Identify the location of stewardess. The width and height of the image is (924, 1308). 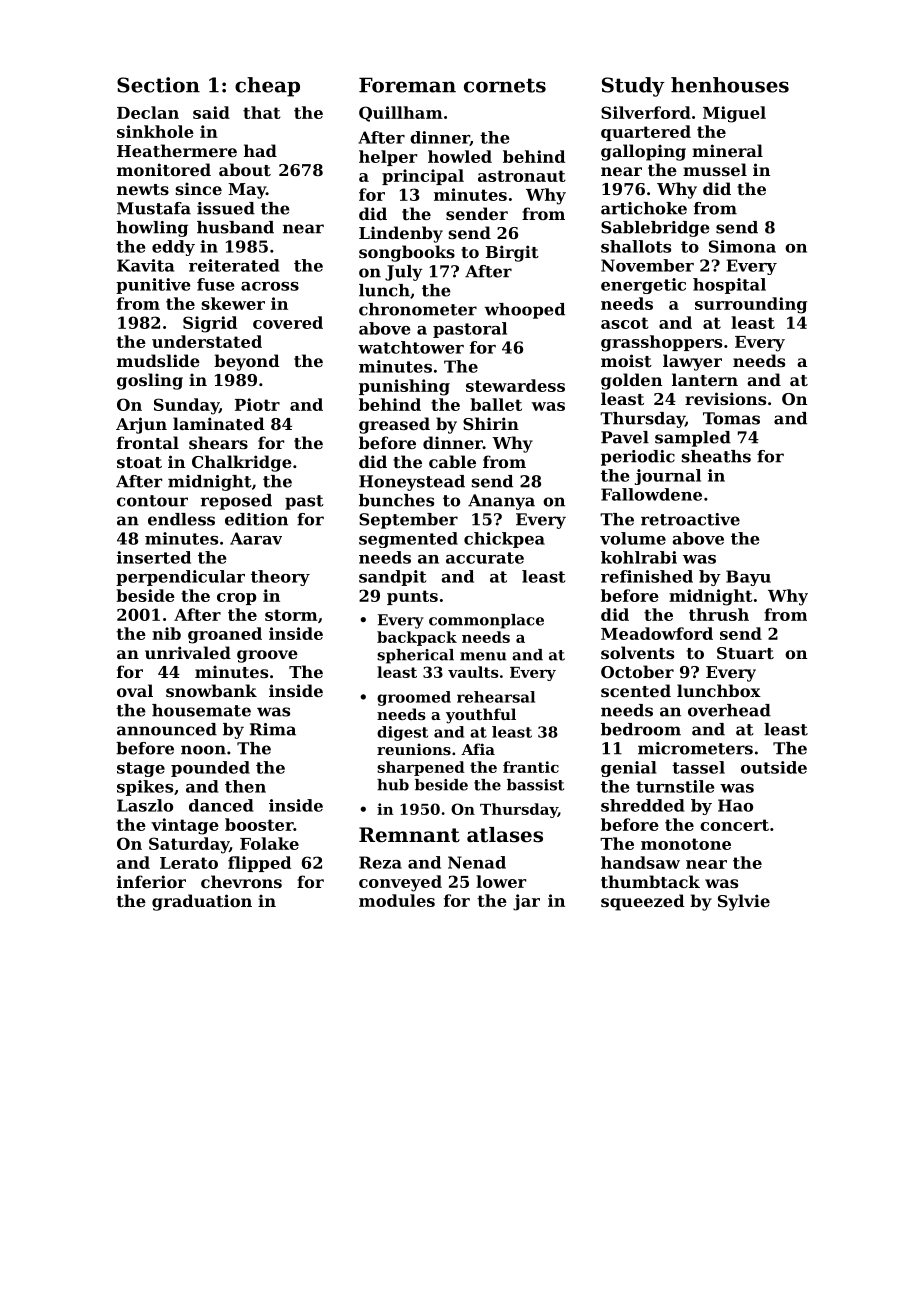
(515, 385).
